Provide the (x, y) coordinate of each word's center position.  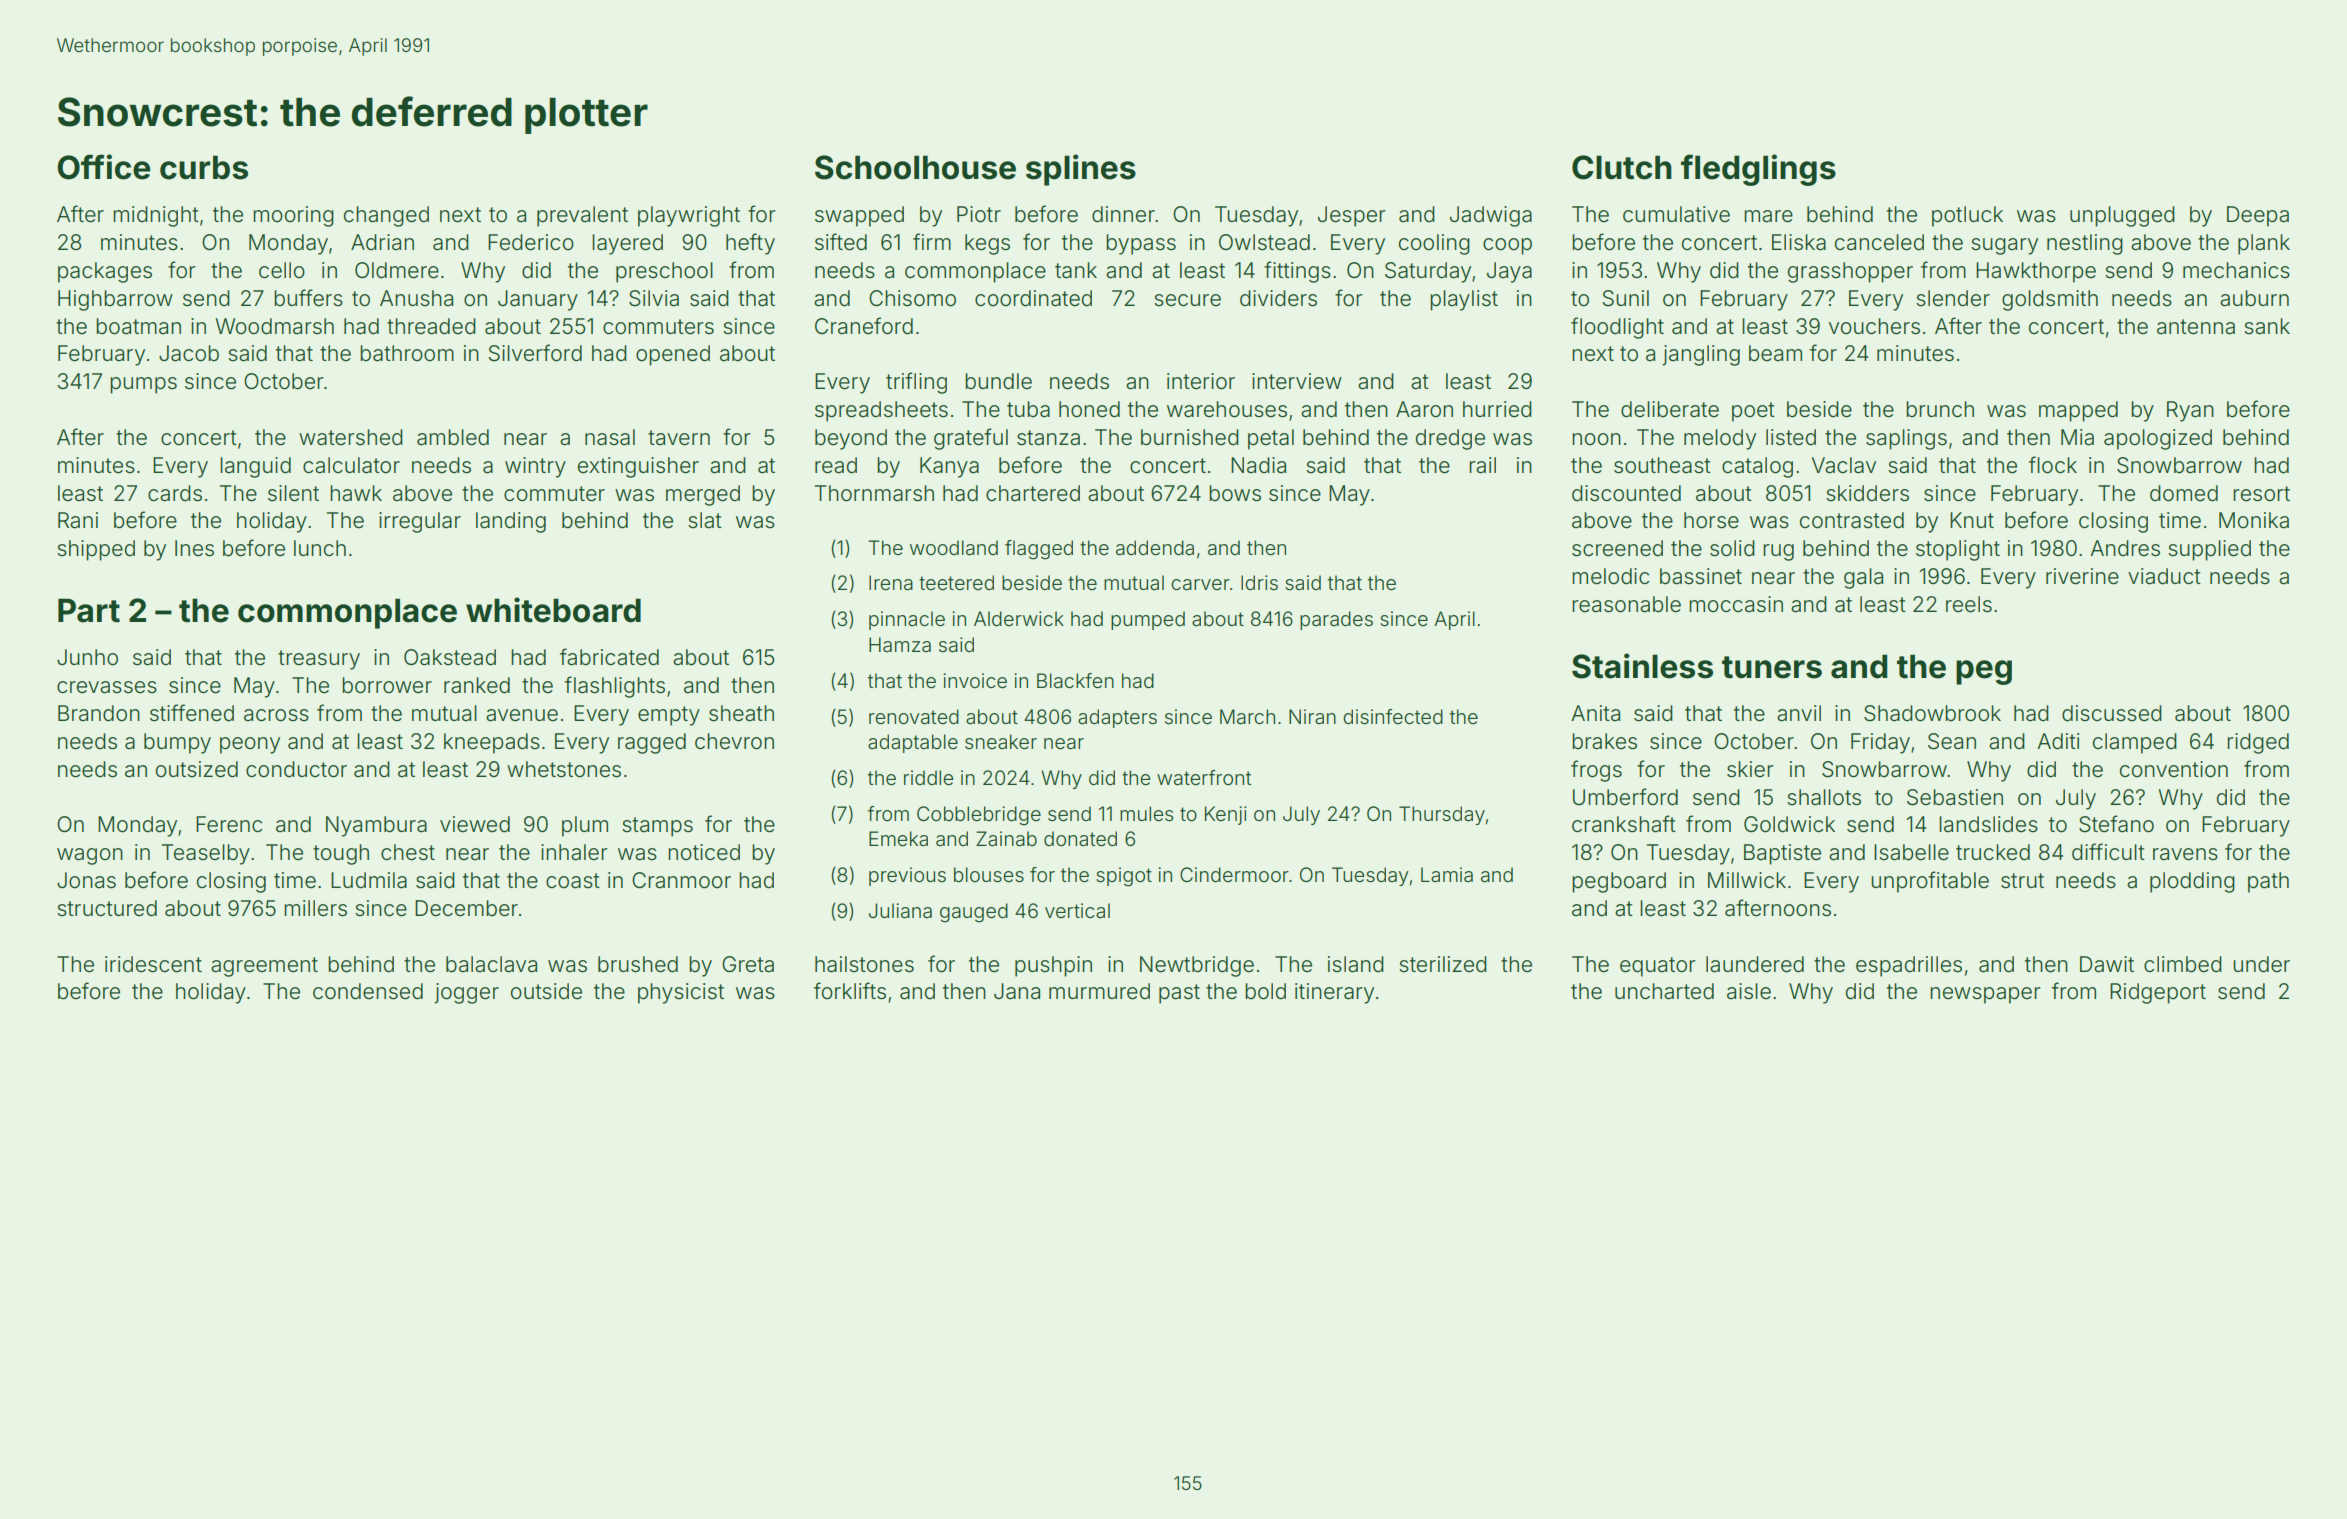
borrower (387, 685)
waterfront (1204, 778)
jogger (466, 993)
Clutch (1622, 167)
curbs (204, 167)
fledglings (1758, 170)
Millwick (1747, 880)
